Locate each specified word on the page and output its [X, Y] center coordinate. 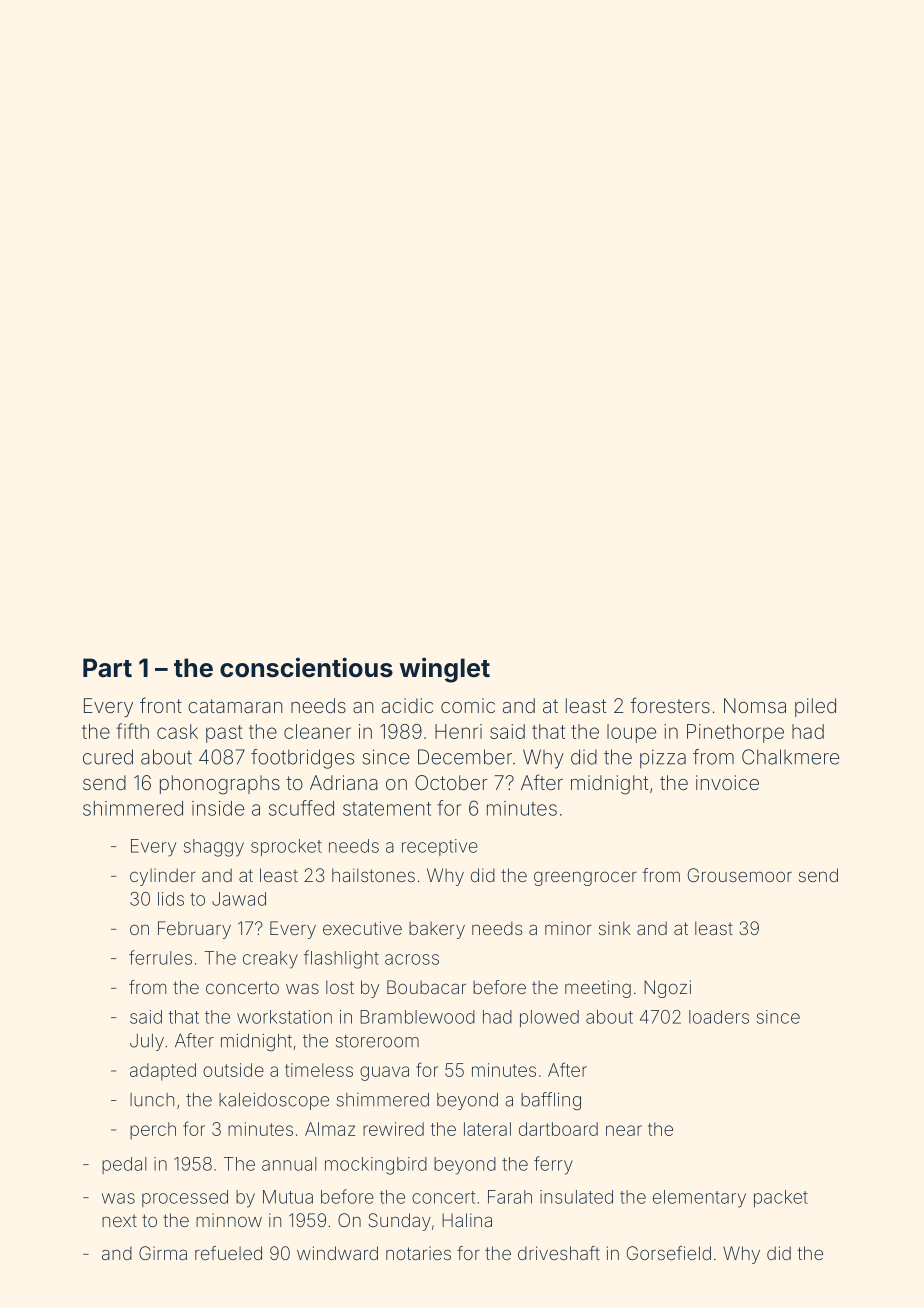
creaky [270, 960]
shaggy [214, 848]
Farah [510, 1197]
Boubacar [426, 987]
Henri [458, 731]
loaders [719, 1017]
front [161, 705]
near [624, 1130]
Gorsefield [669, 1253]
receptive [440, 847]
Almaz [330, 1129]
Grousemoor [740, 875]
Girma [163, 1253]
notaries [418, 1253]
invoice [727, 782]
